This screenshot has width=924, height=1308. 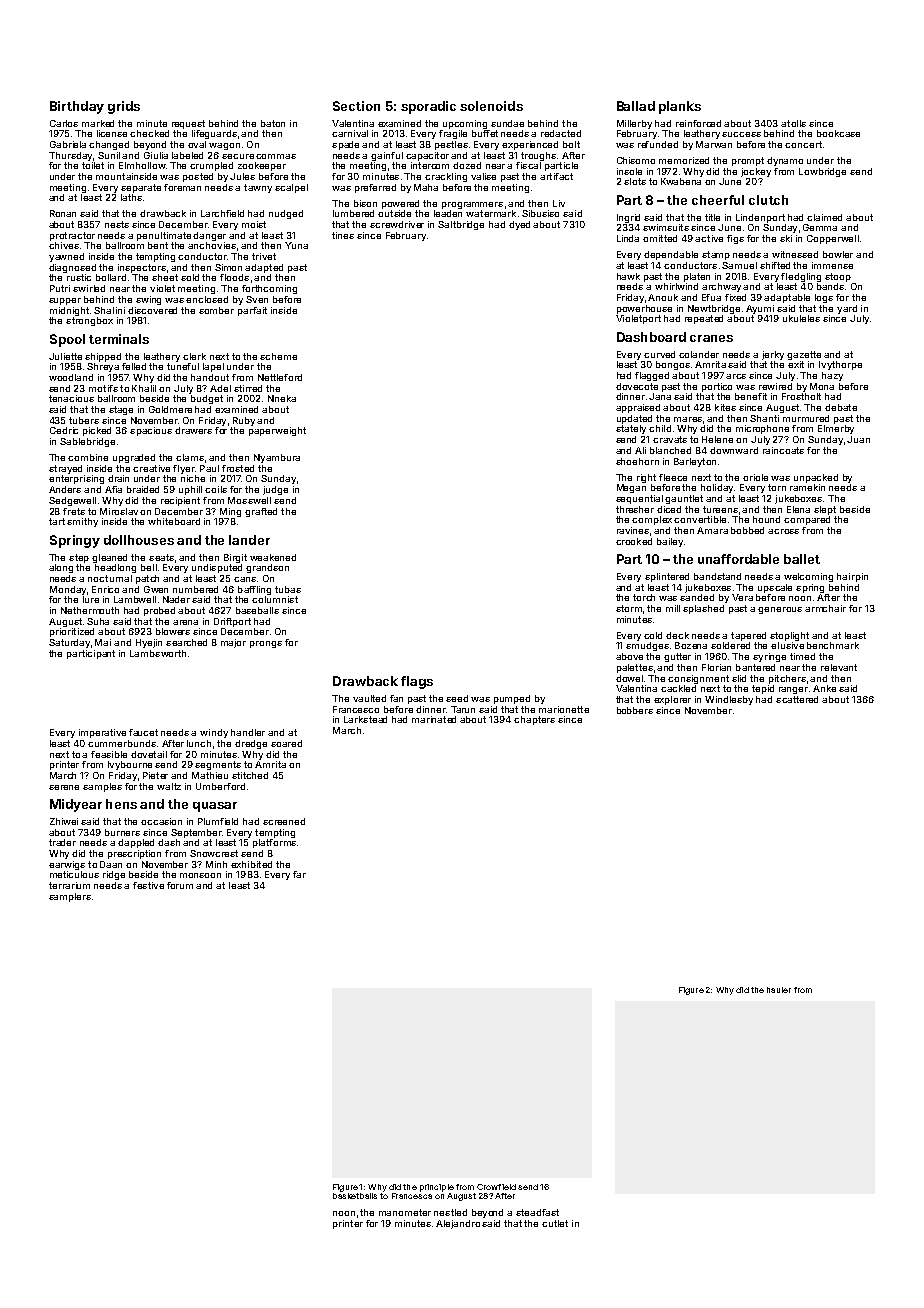 I want to click on grids, so click(x=124, y=107).
